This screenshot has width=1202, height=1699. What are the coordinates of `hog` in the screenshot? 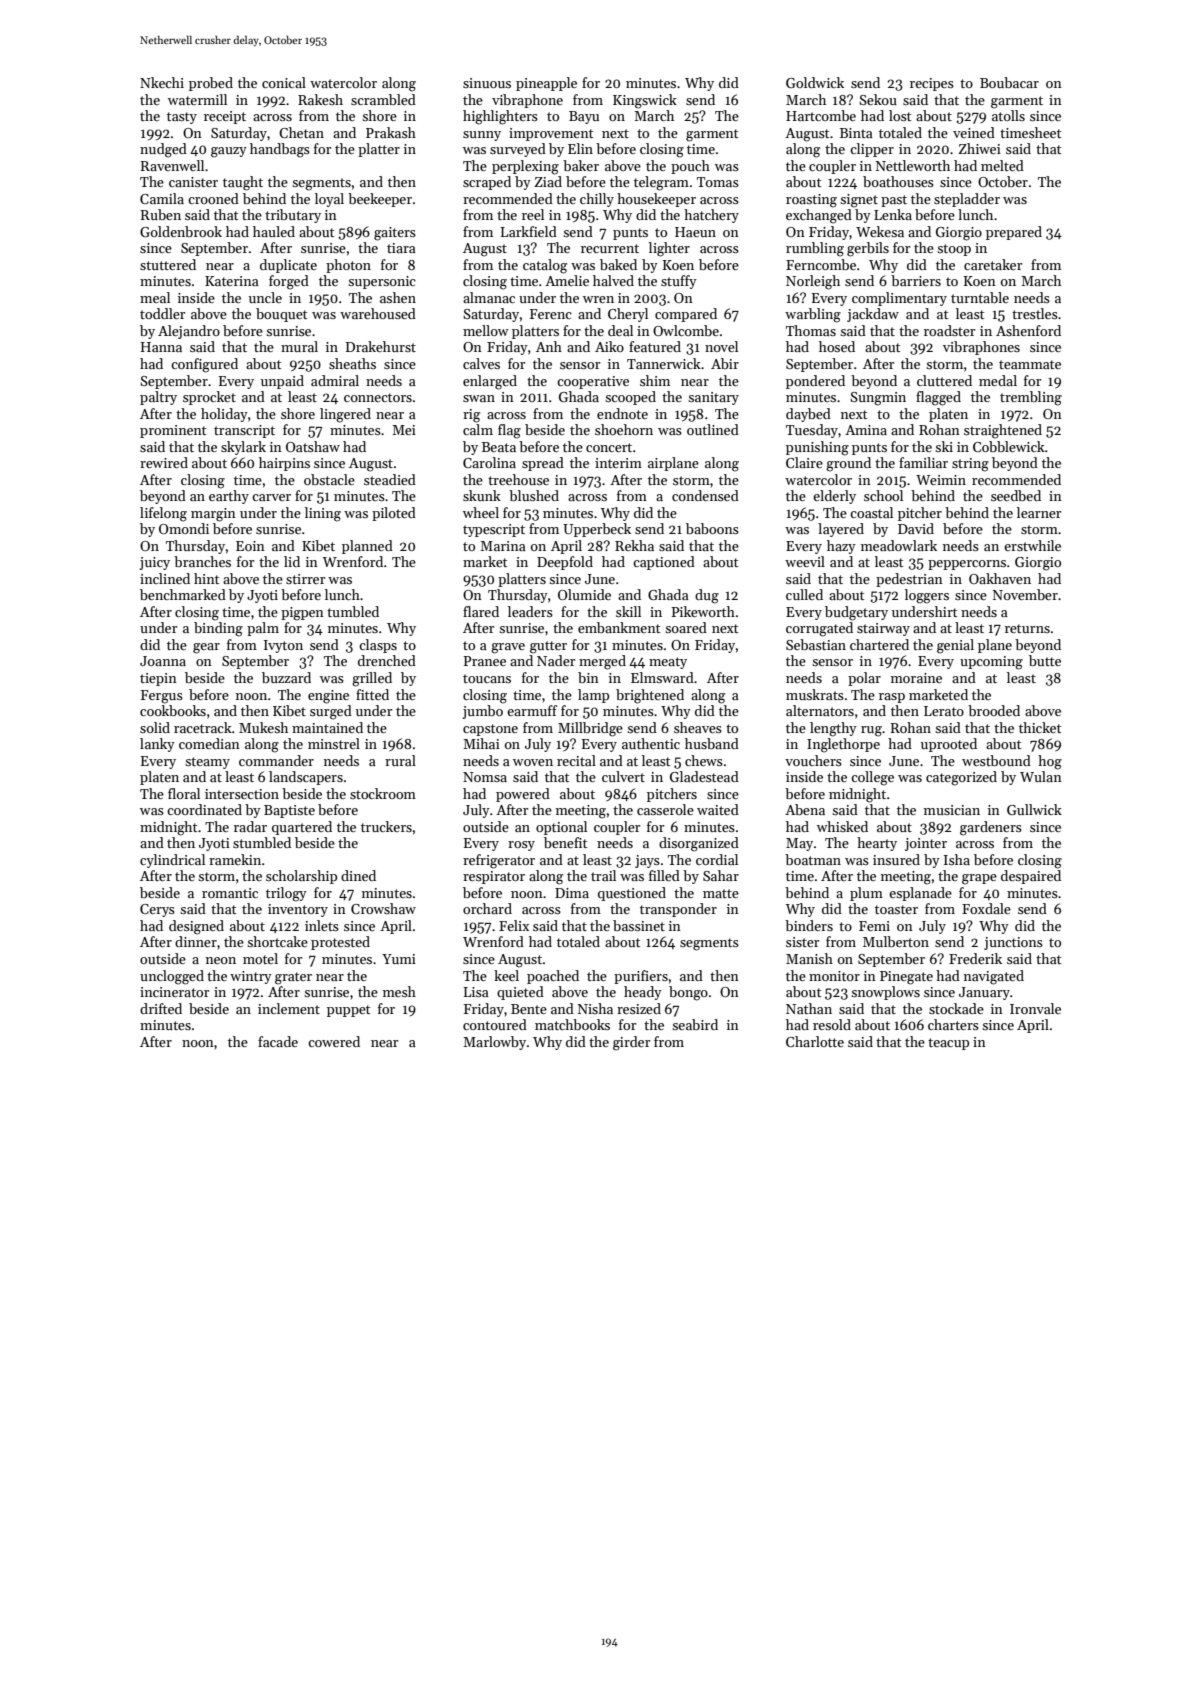 It's located at (1050, 762).
